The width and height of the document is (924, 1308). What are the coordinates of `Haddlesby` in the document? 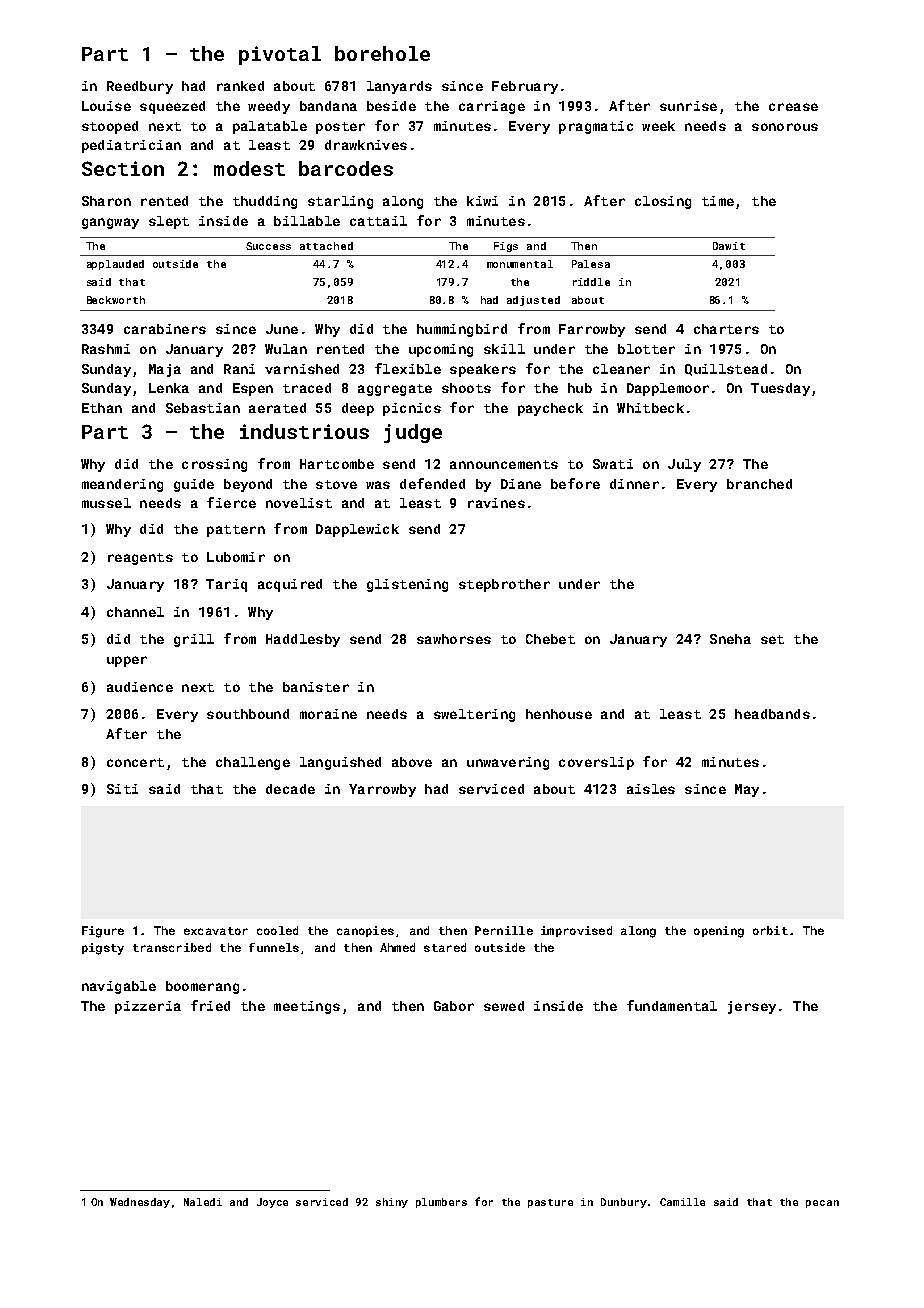 It's located at (303, 640).
